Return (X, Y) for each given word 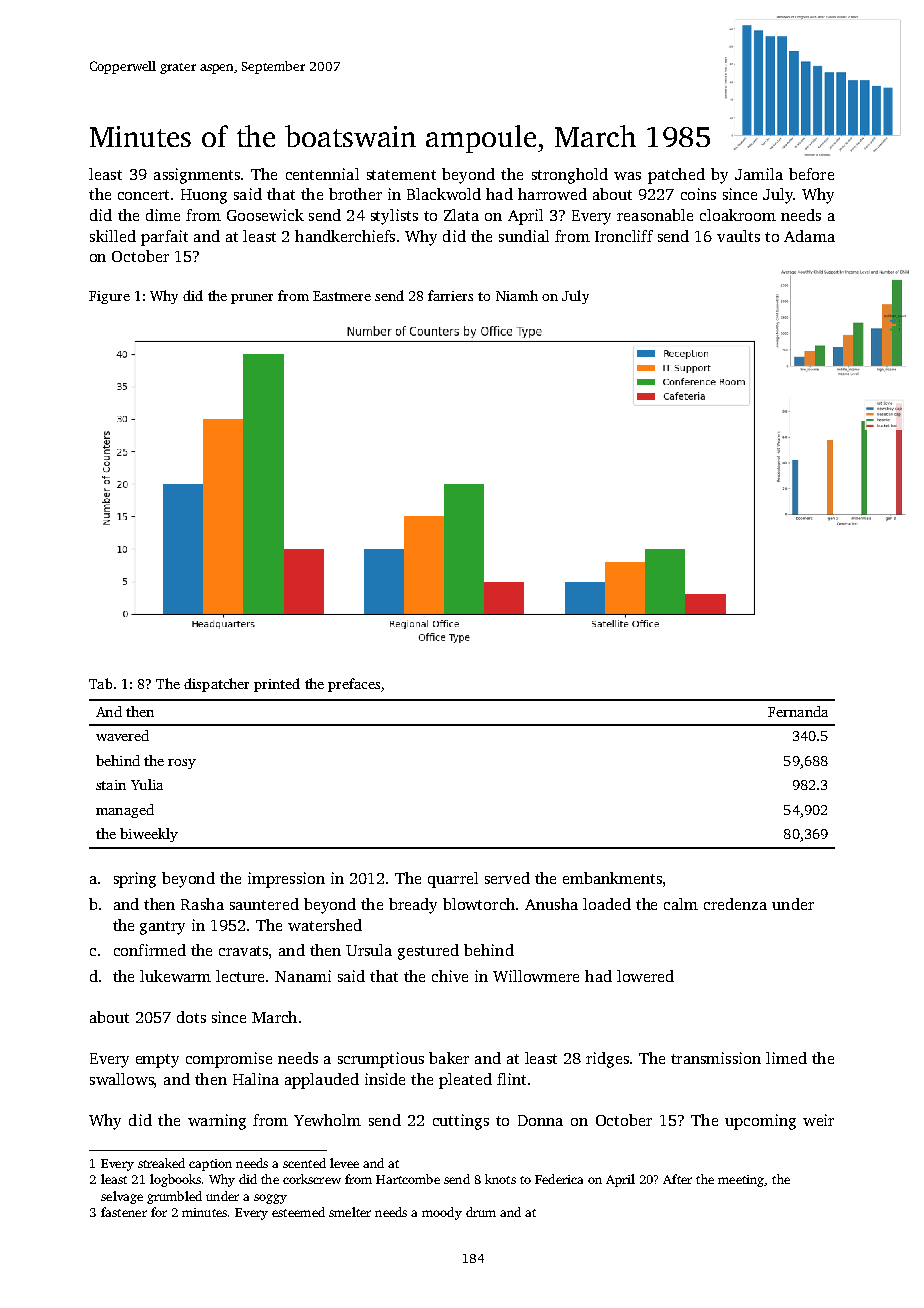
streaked (161, 1163)
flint (511, 1079)
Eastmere (342, 296)
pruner (252, 299)
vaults (738, 236)
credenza (735, 904)
